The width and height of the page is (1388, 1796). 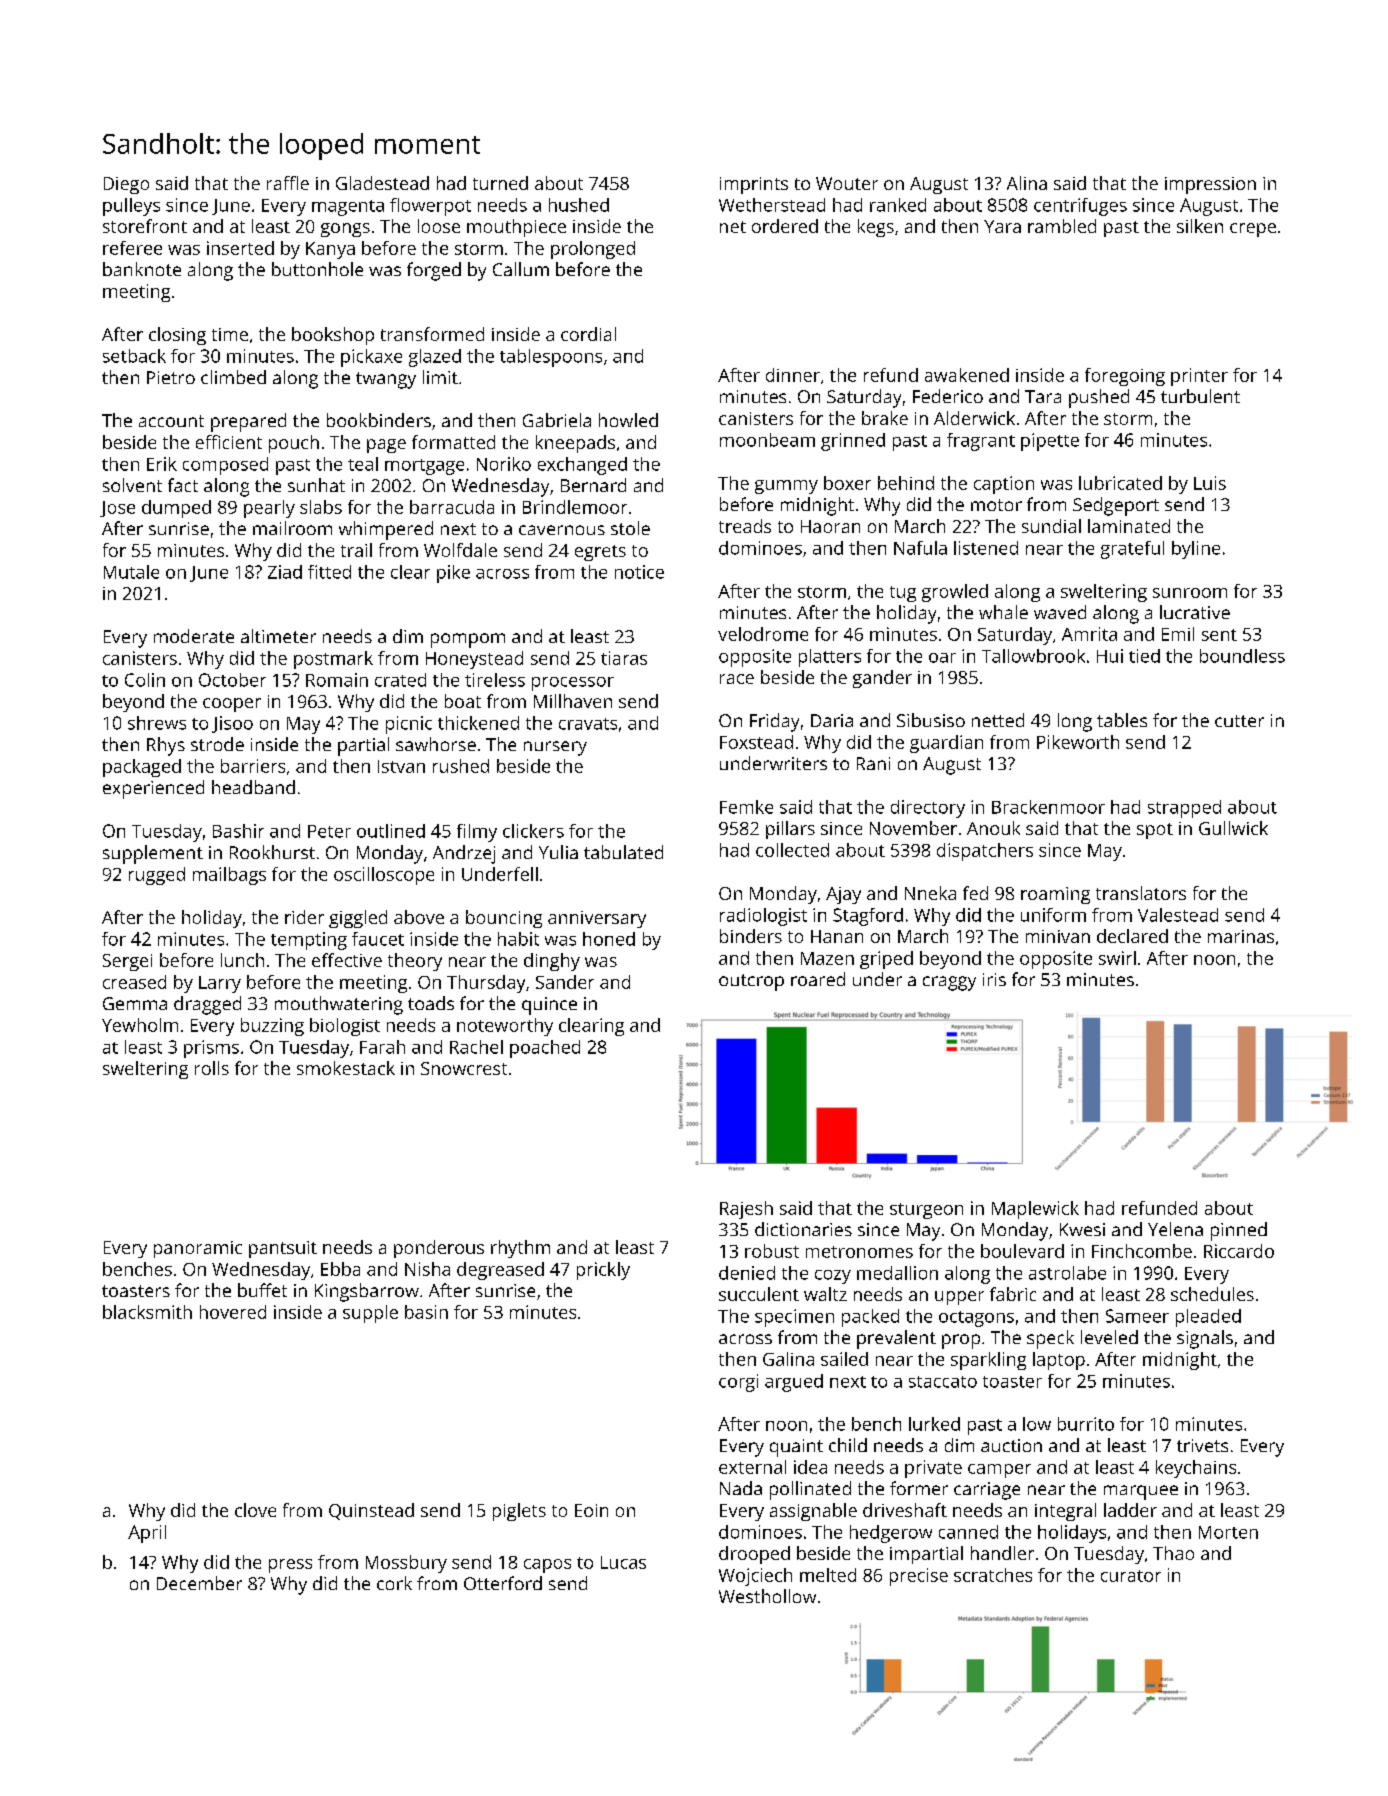 I want to click on dispatchers, so click(x=985, y=852).
